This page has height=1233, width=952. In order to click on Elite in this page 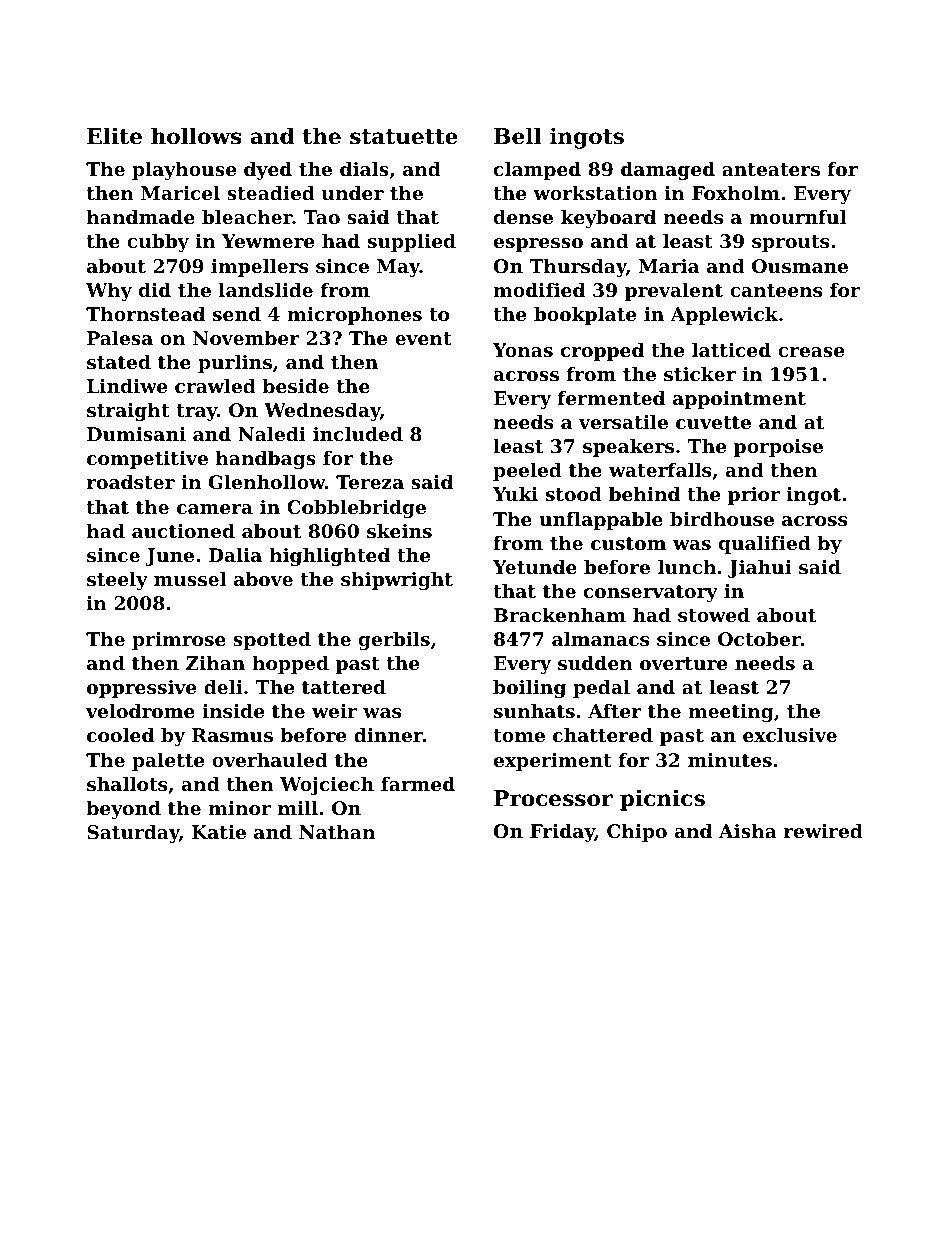, I will do `click(114, 136)`.
